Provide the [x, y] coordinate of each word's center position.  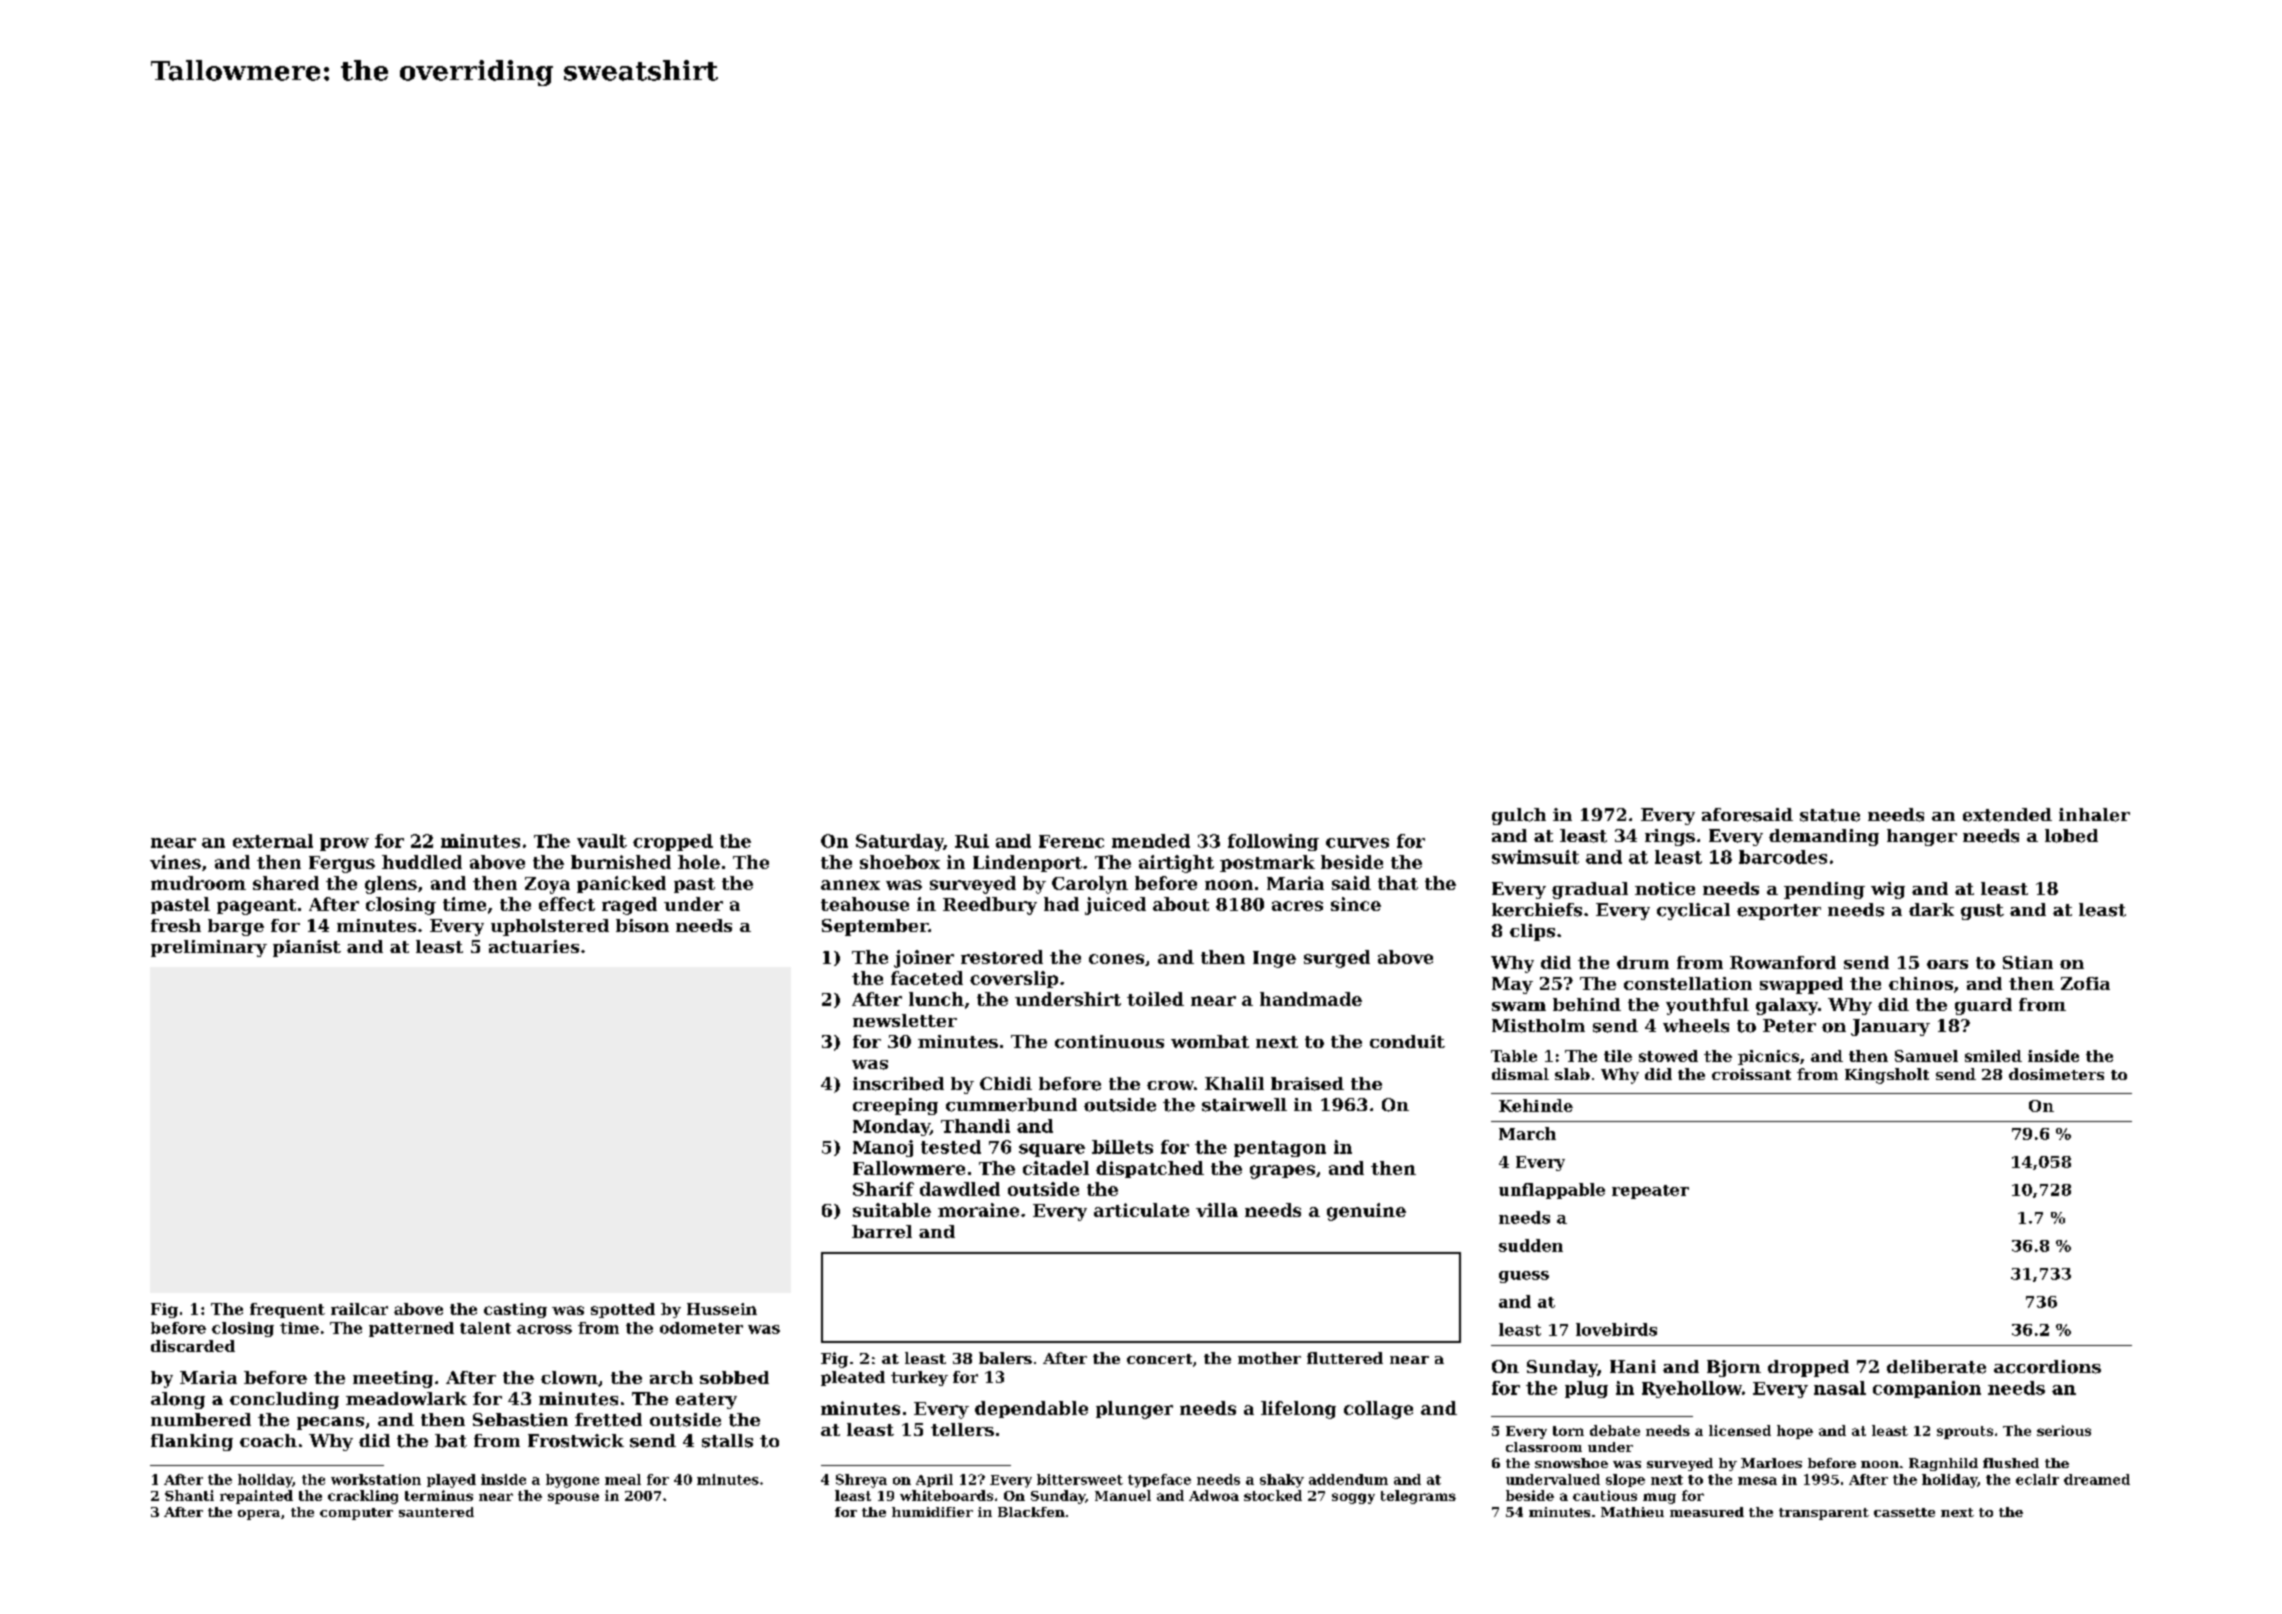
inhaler [2094, 815]
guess [1524, 1277]
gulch [1519, 816]
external [273, 841]
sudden [1531, 1245]
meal [623, 1479]
